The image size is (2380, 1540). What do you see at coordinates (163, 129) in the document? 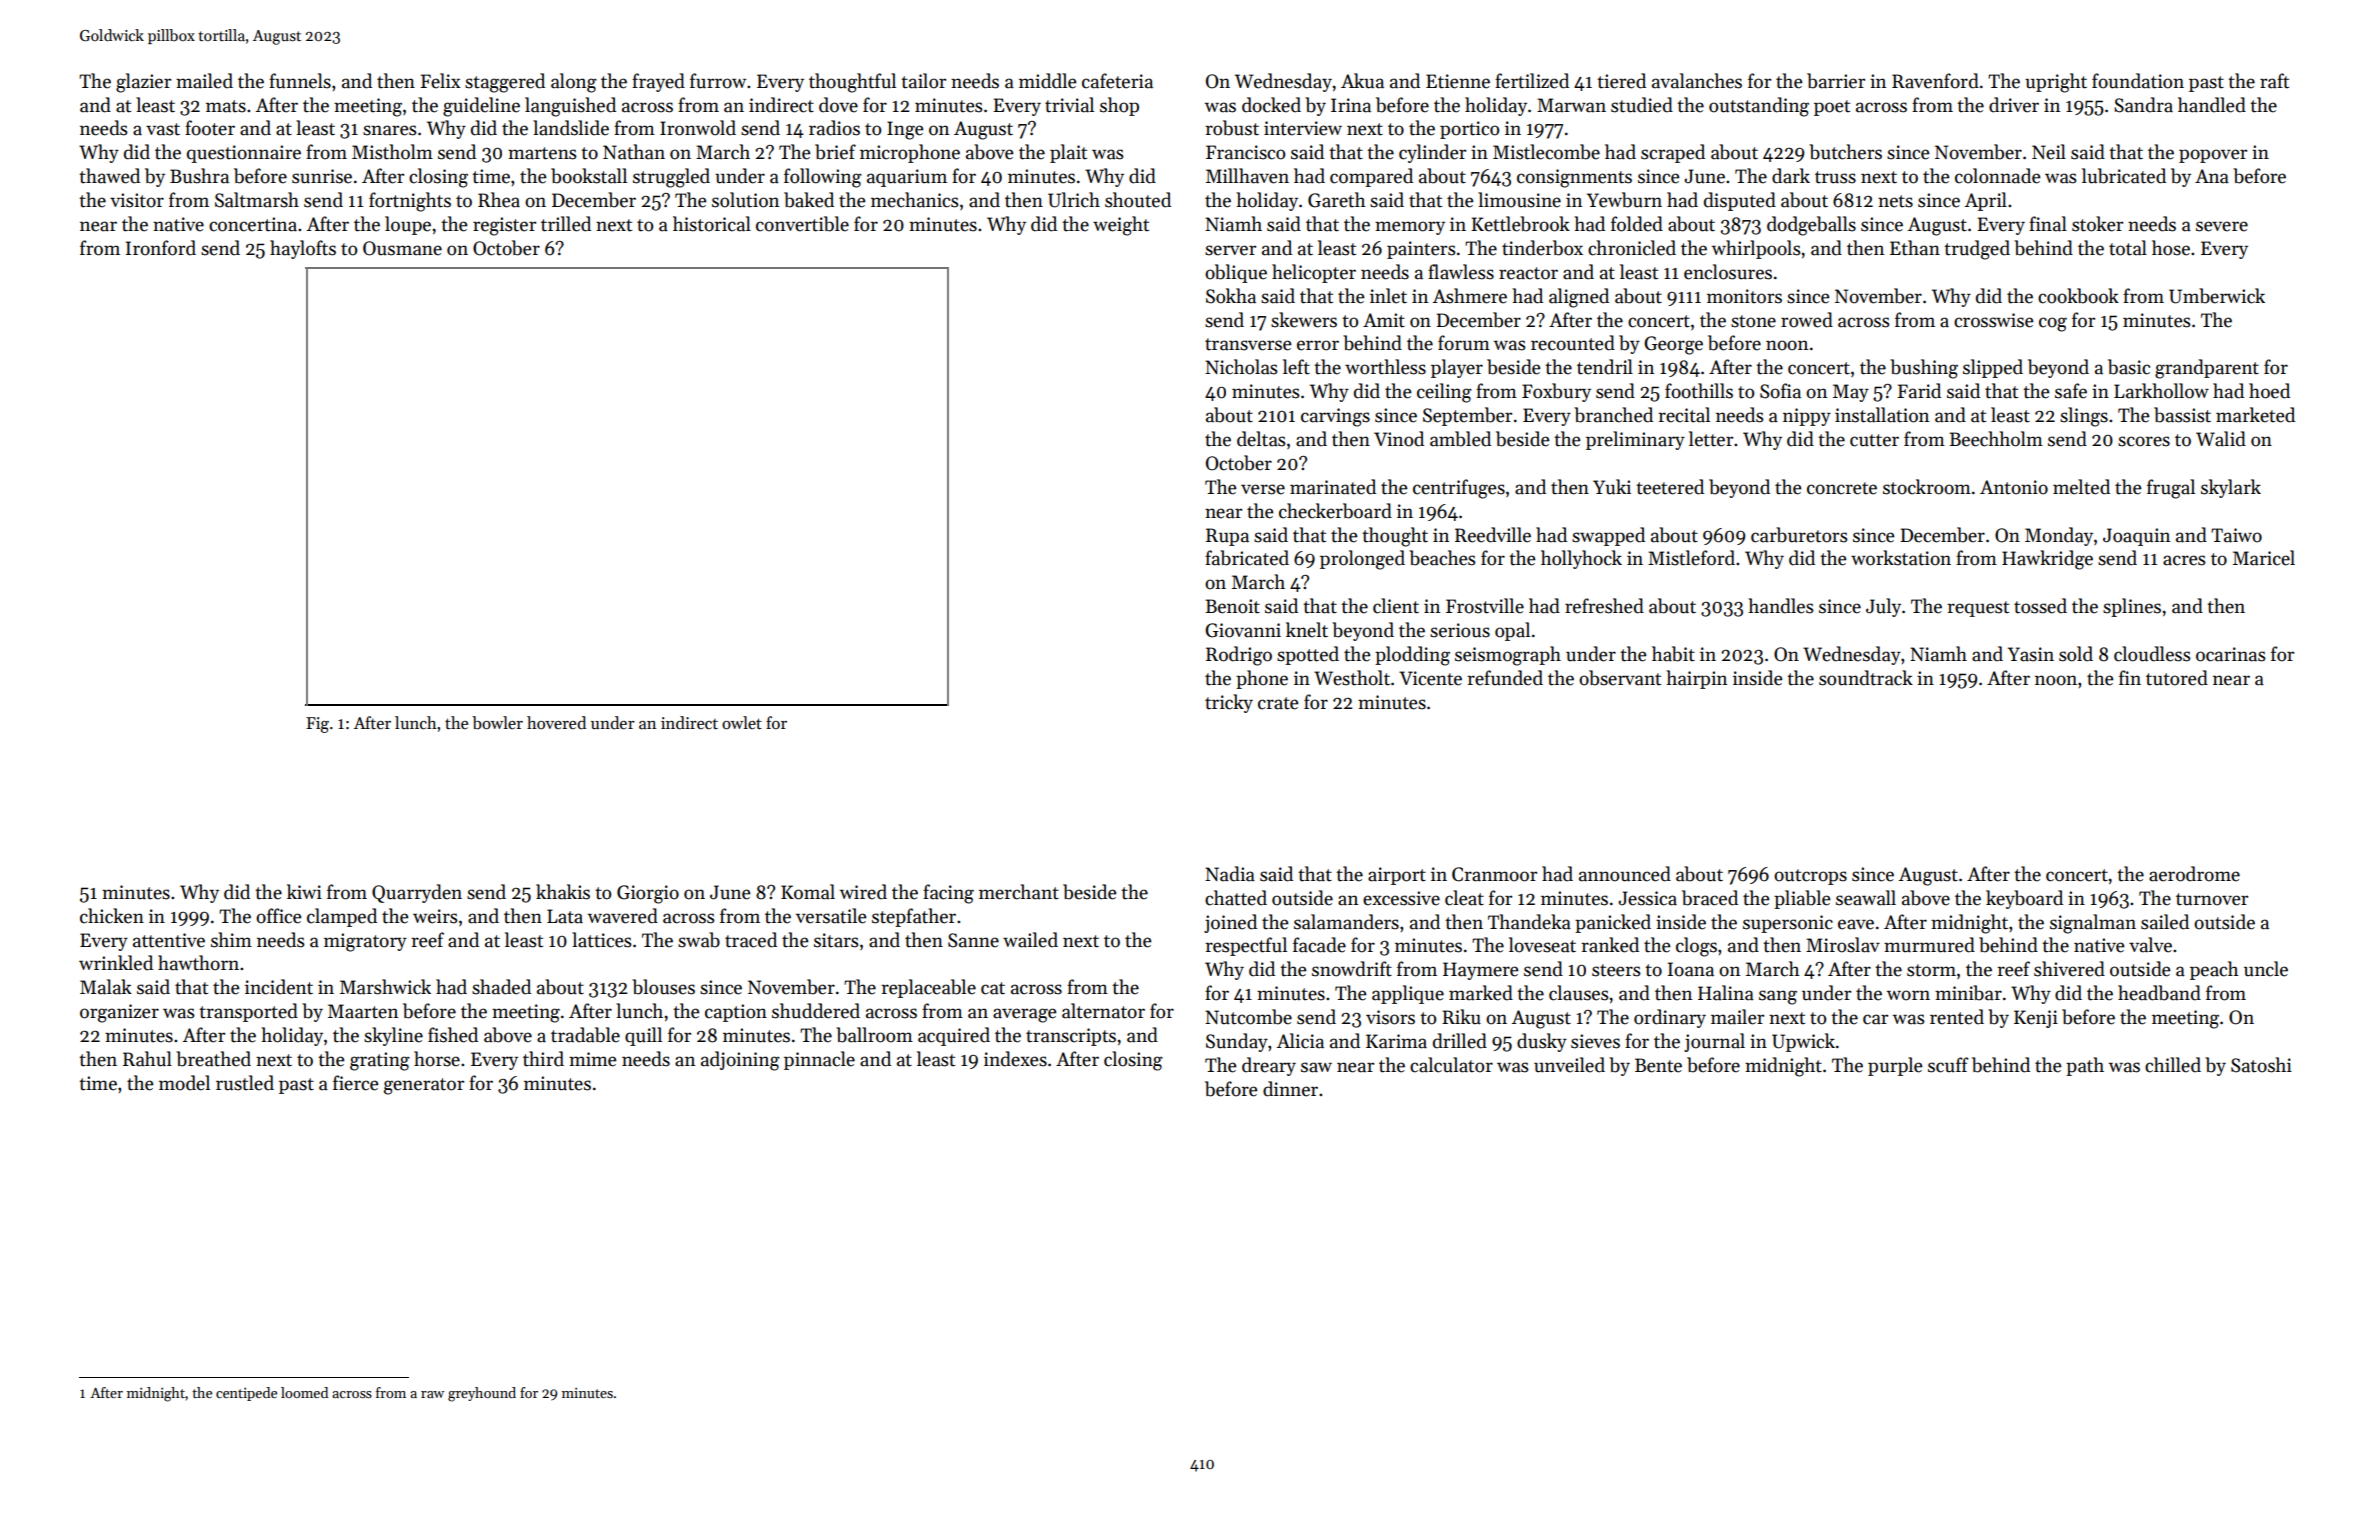
I see `vast` at bounding box center [163, 129].
